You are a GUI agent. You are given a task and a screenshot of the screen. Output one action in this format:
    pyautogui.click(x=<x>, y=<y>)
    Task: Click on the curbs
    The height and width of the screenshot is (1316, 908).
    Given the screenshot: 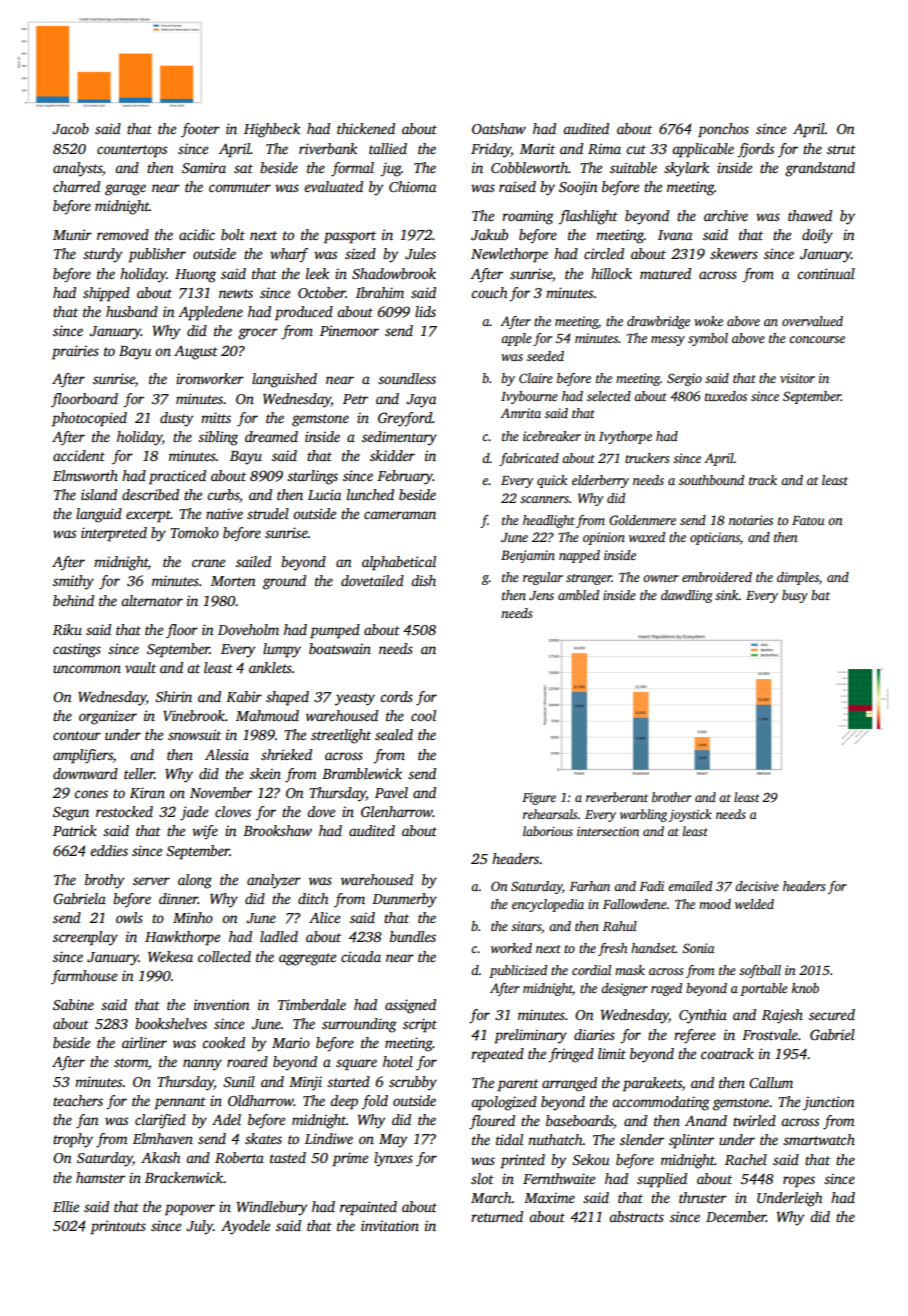 What is the action you would take?
    pyautogui.click(x=223, y=494)
